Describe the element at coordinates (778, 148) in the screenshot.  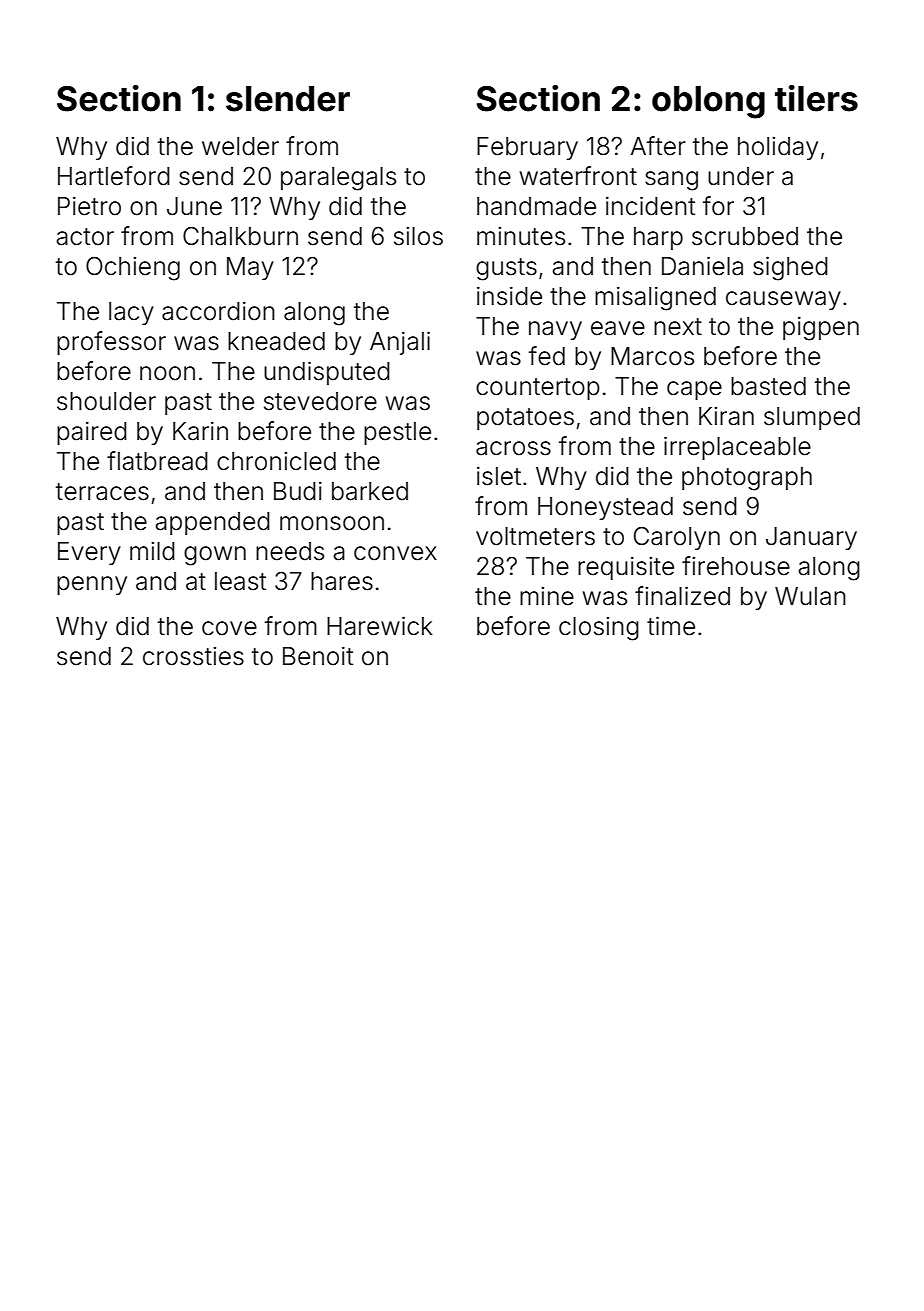
I see `holiday` at that location.
